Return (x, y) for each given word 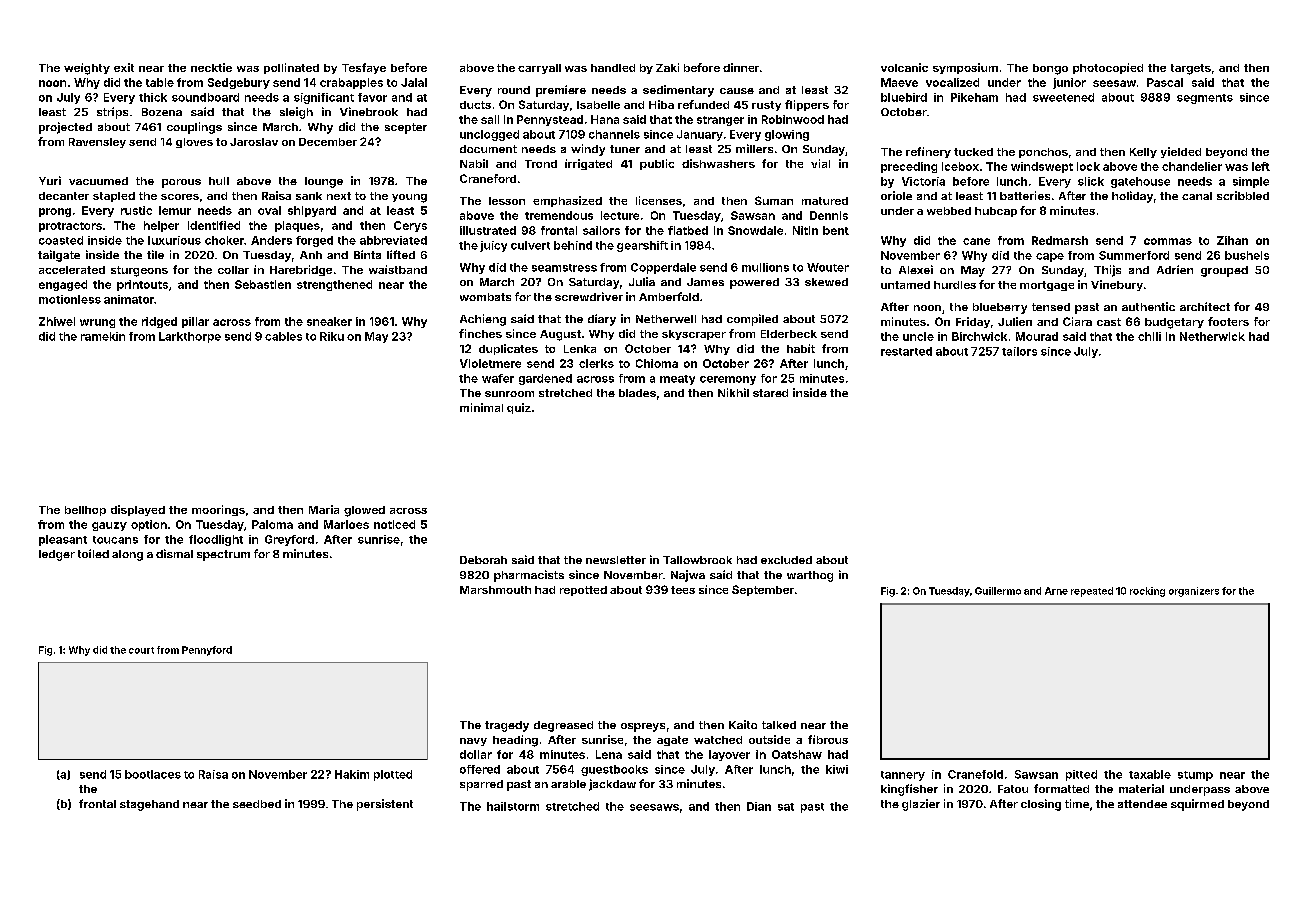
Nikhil (733, 392)
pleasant (63, 540)
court (141, 650)
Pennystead (550, 120)
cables (283, 336)
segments (1205, 99)
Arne (1056, 591)
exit (124, 67)
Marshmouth (495, 590)
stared (770, 393)
